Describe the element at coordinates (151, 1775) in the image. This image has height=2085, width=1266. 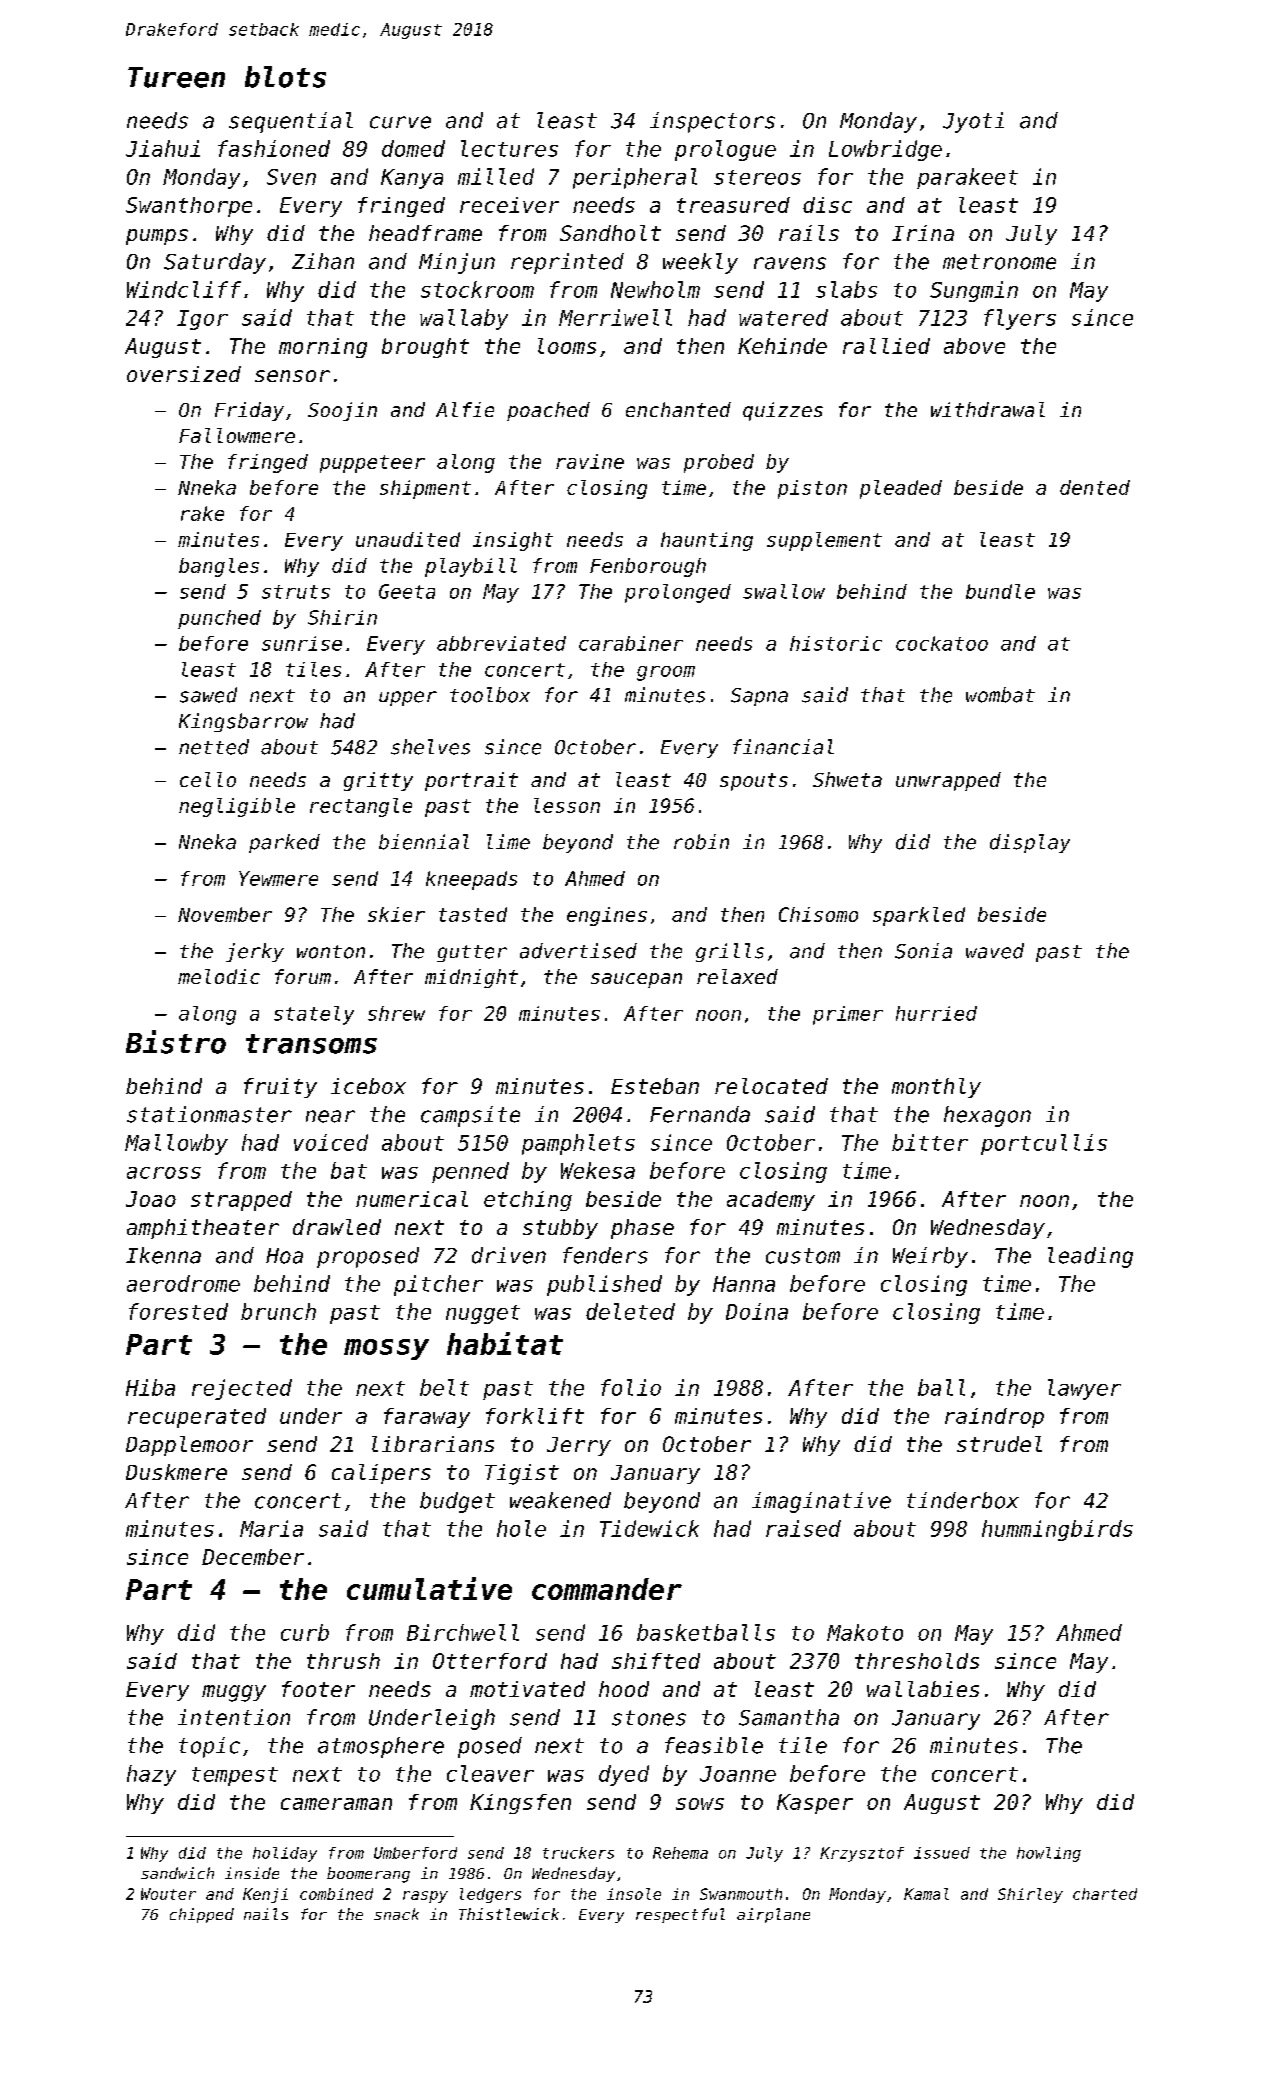
I see `hazy` at that location.
